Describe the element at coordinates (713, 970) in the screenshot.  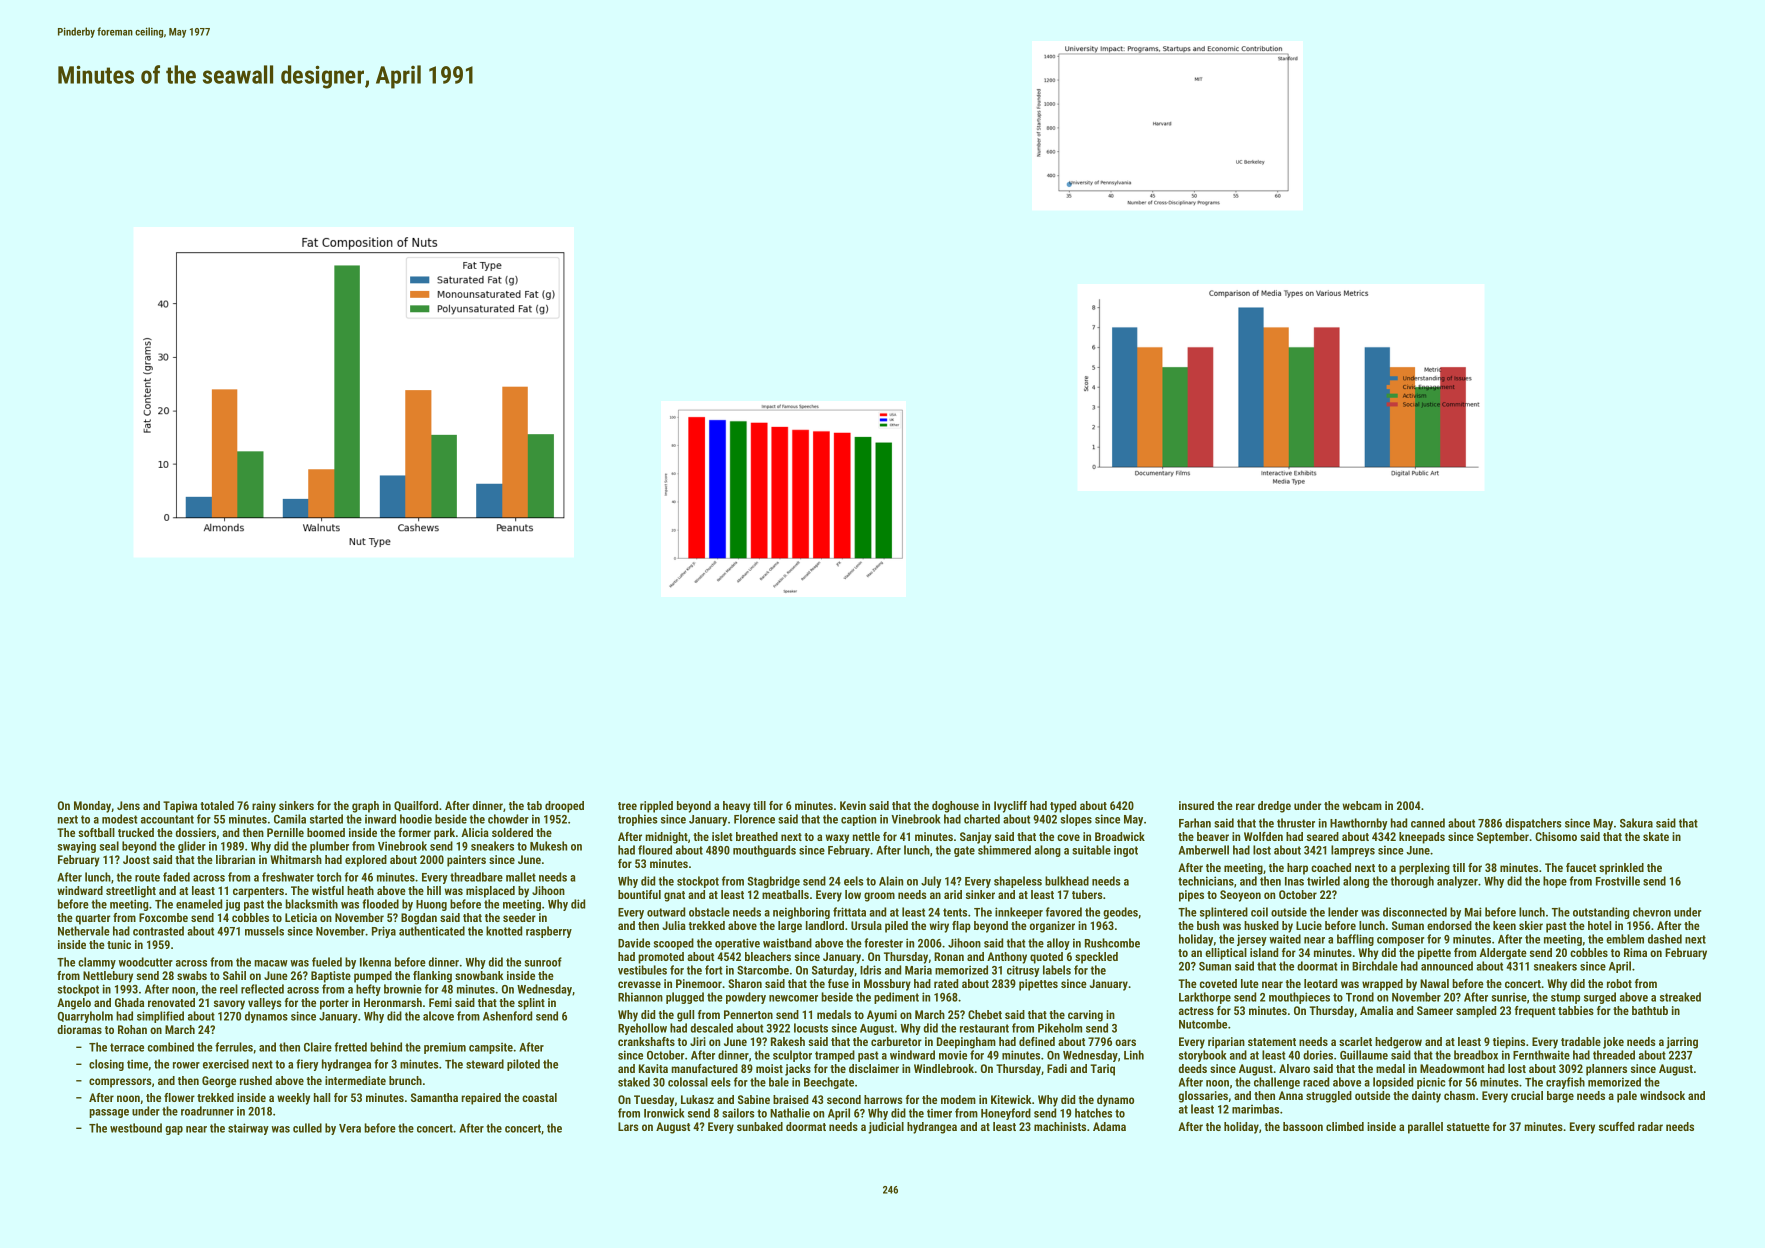
I see `fort` at that location.
